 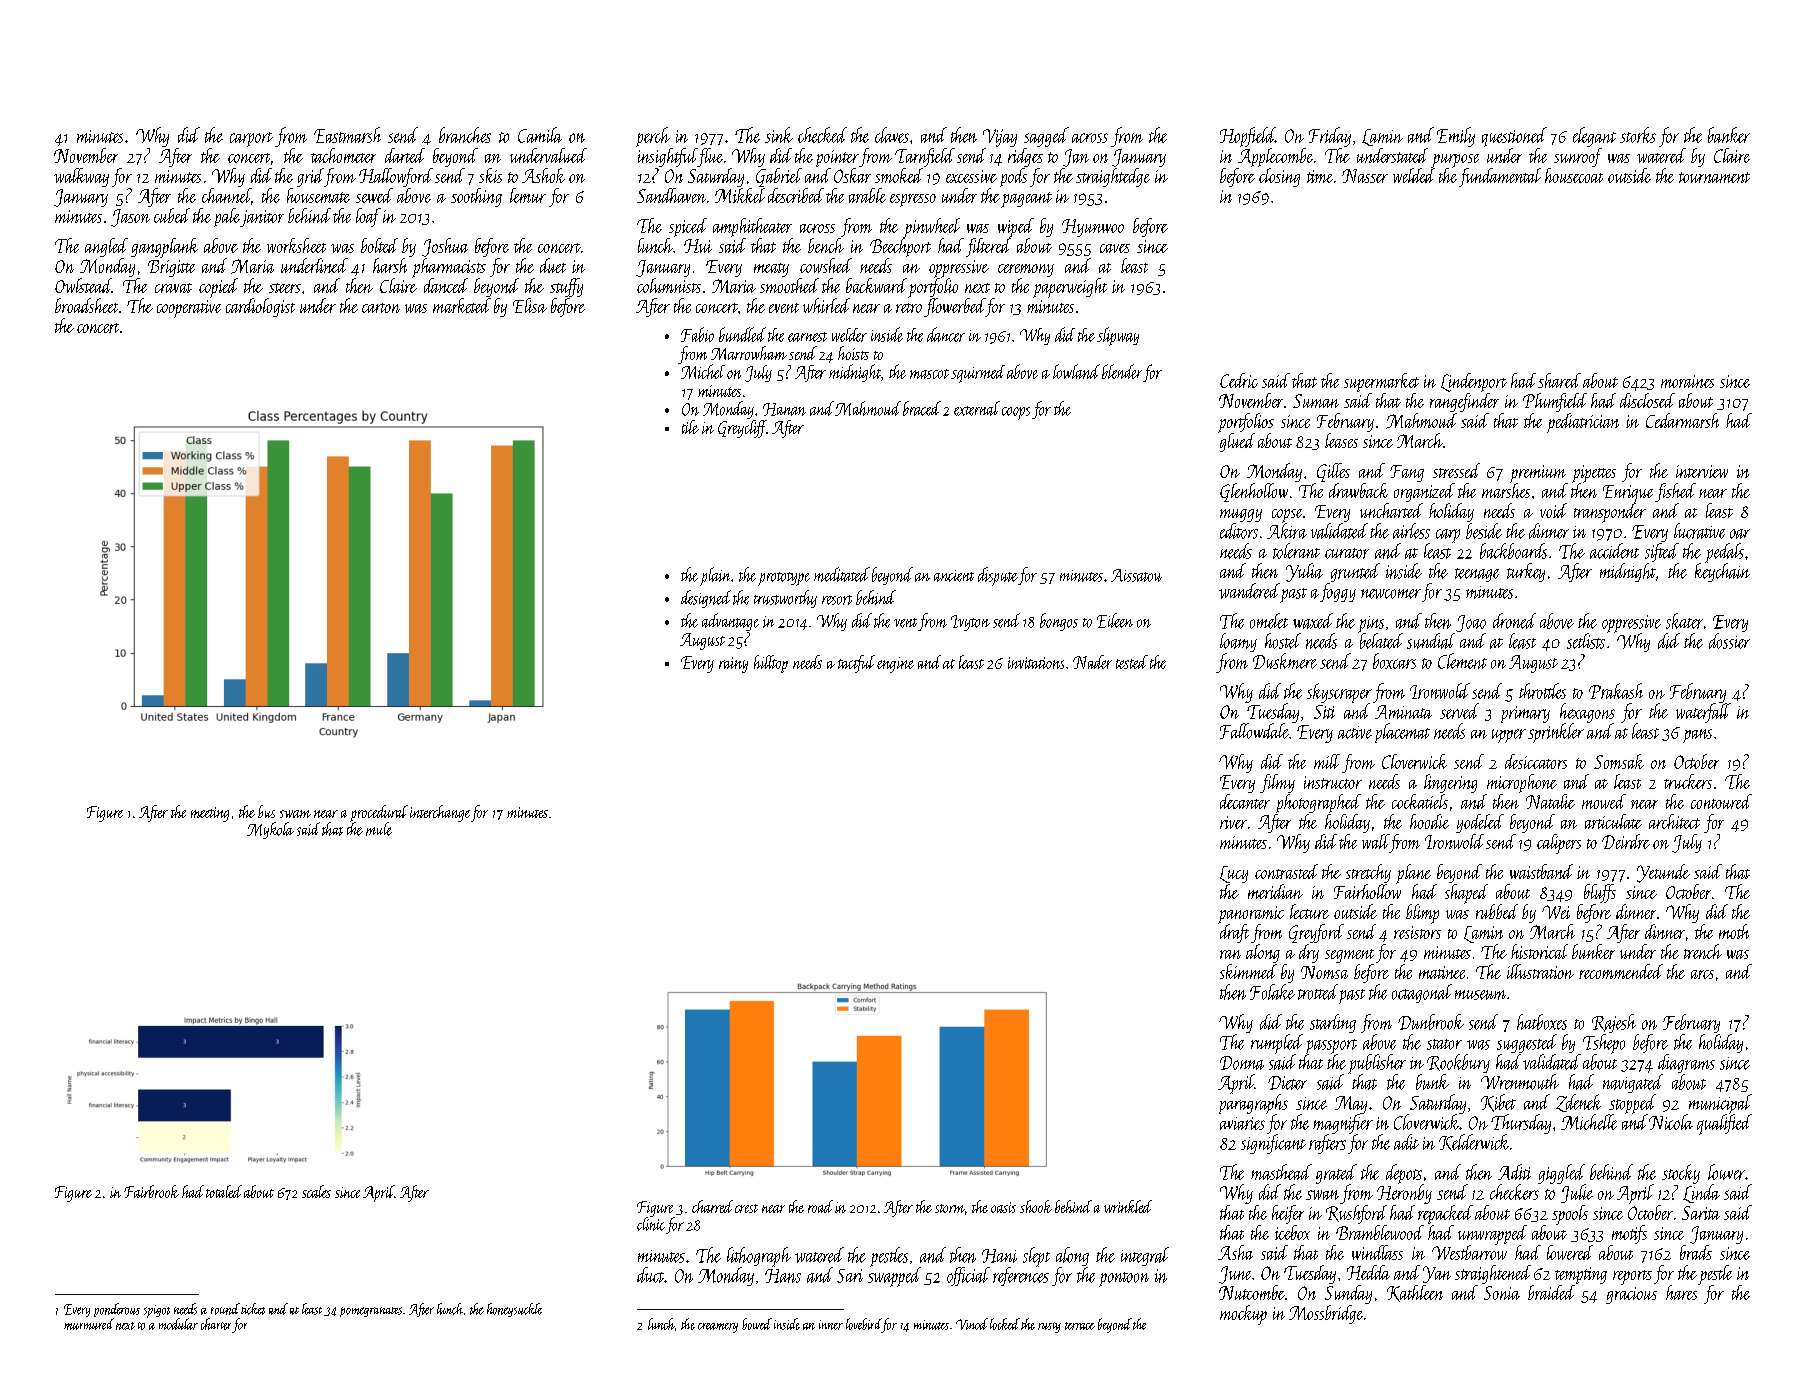 What do you see at coordinates (440, 813) in the image?
I see `interchange` at bounding box center [440, 813].
